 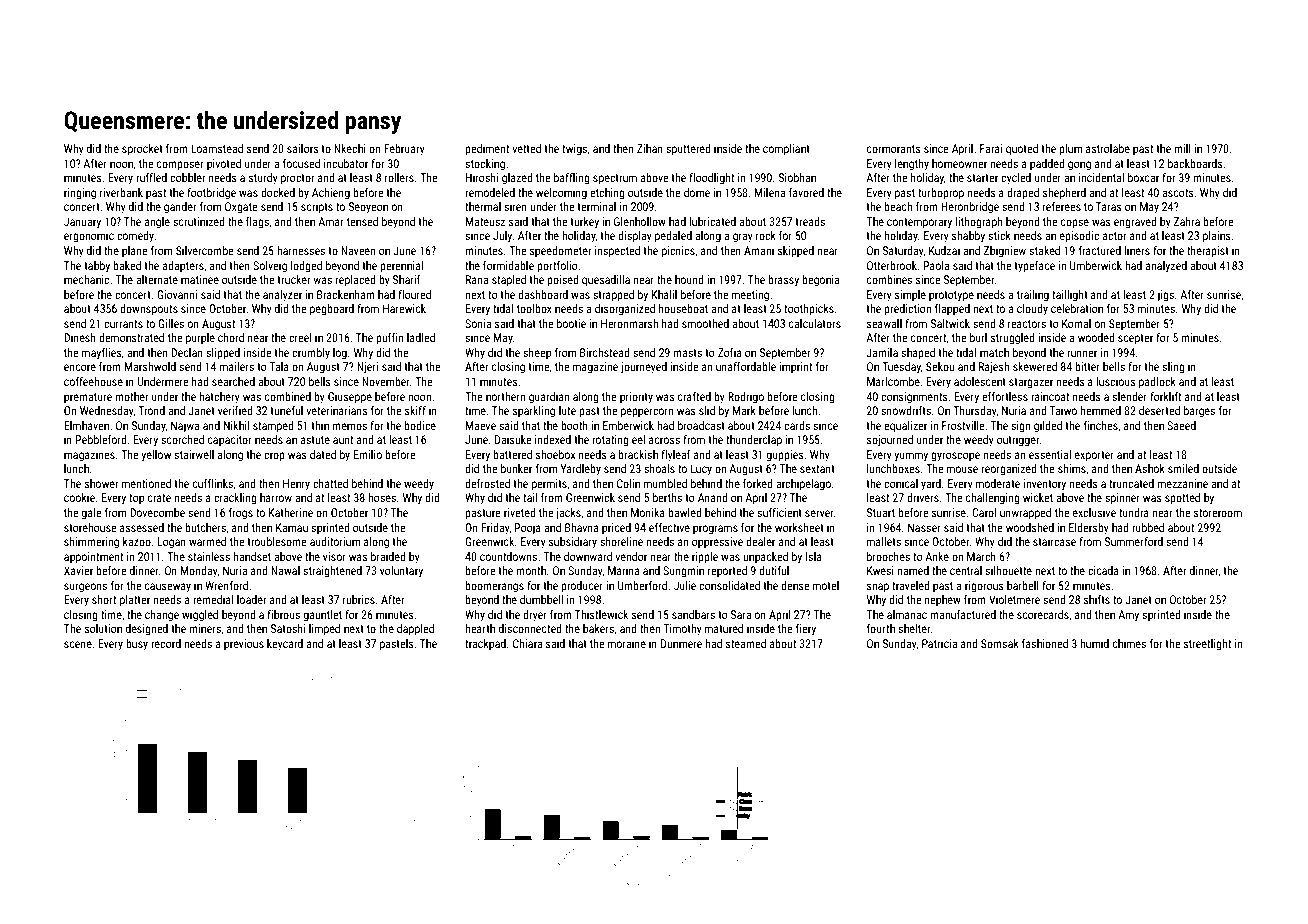 I want to click on busy, so click(x=137, y=645).
